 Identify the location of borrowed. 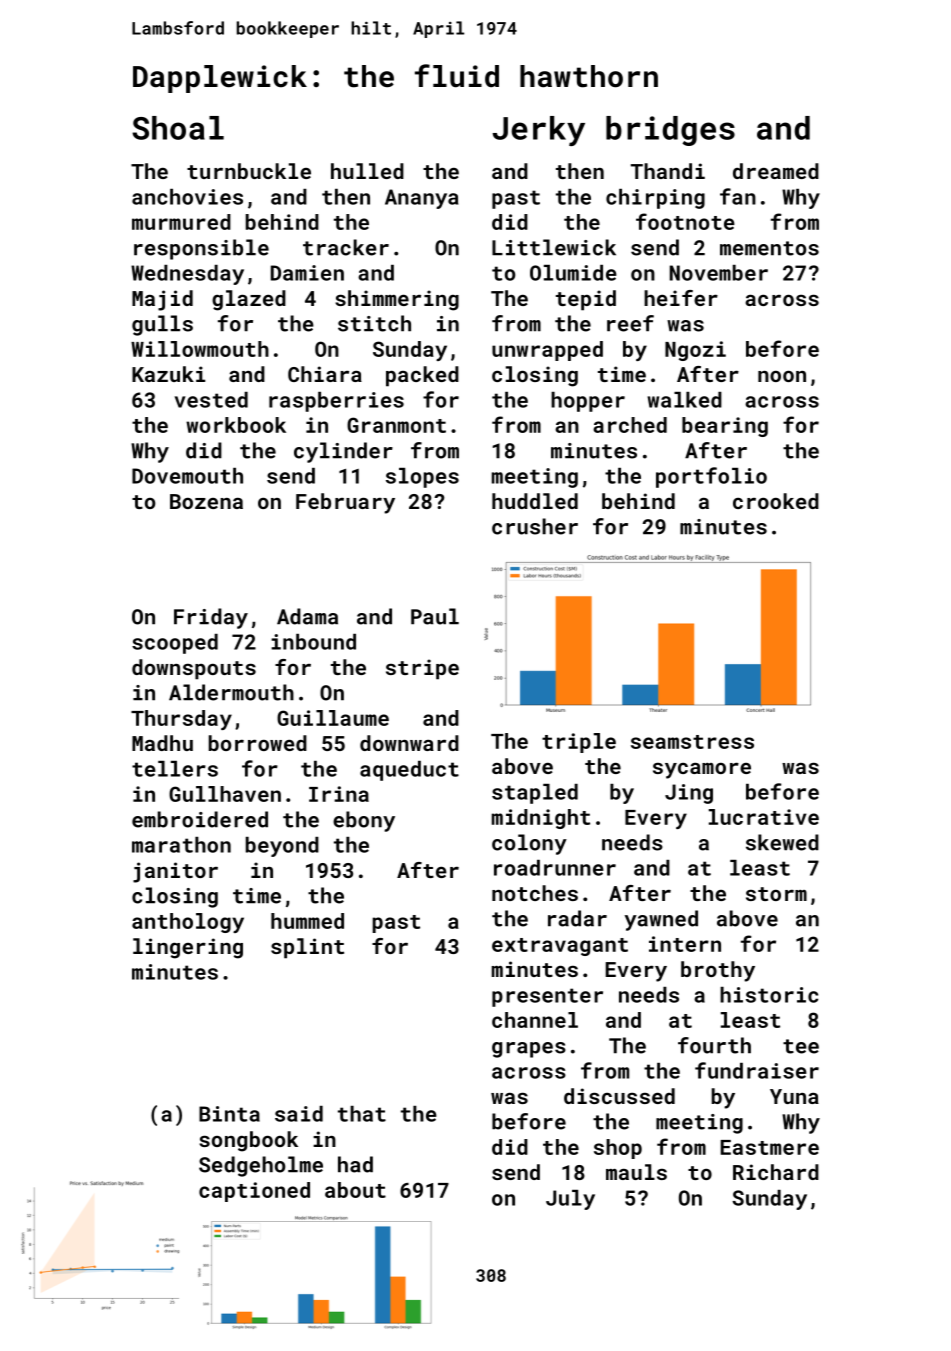
(258, 743).
